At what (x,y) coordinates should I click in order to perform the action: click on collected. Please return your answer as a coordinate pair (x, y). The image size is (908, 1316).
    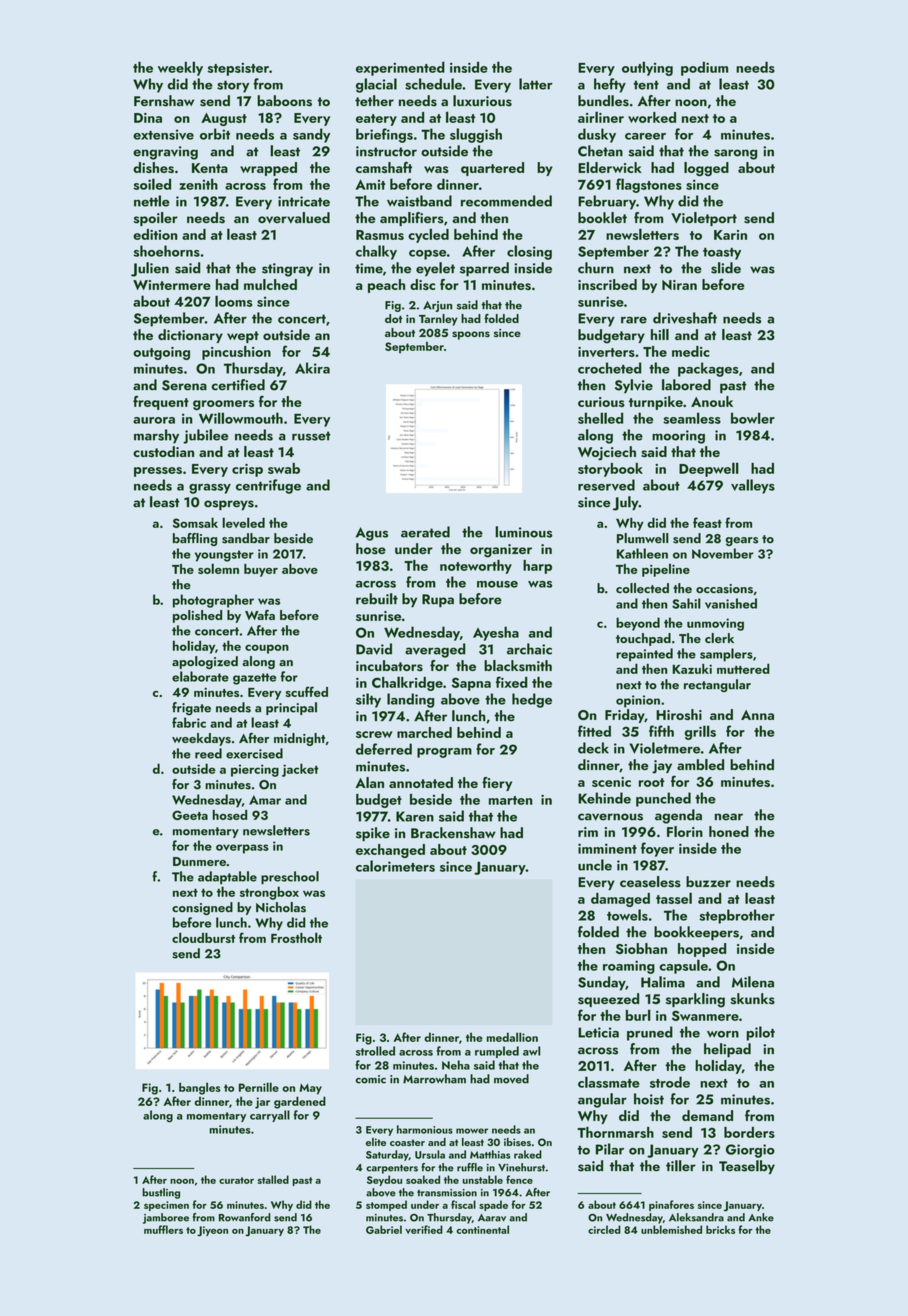
    Looking at the image, I should click on (642, 588).
